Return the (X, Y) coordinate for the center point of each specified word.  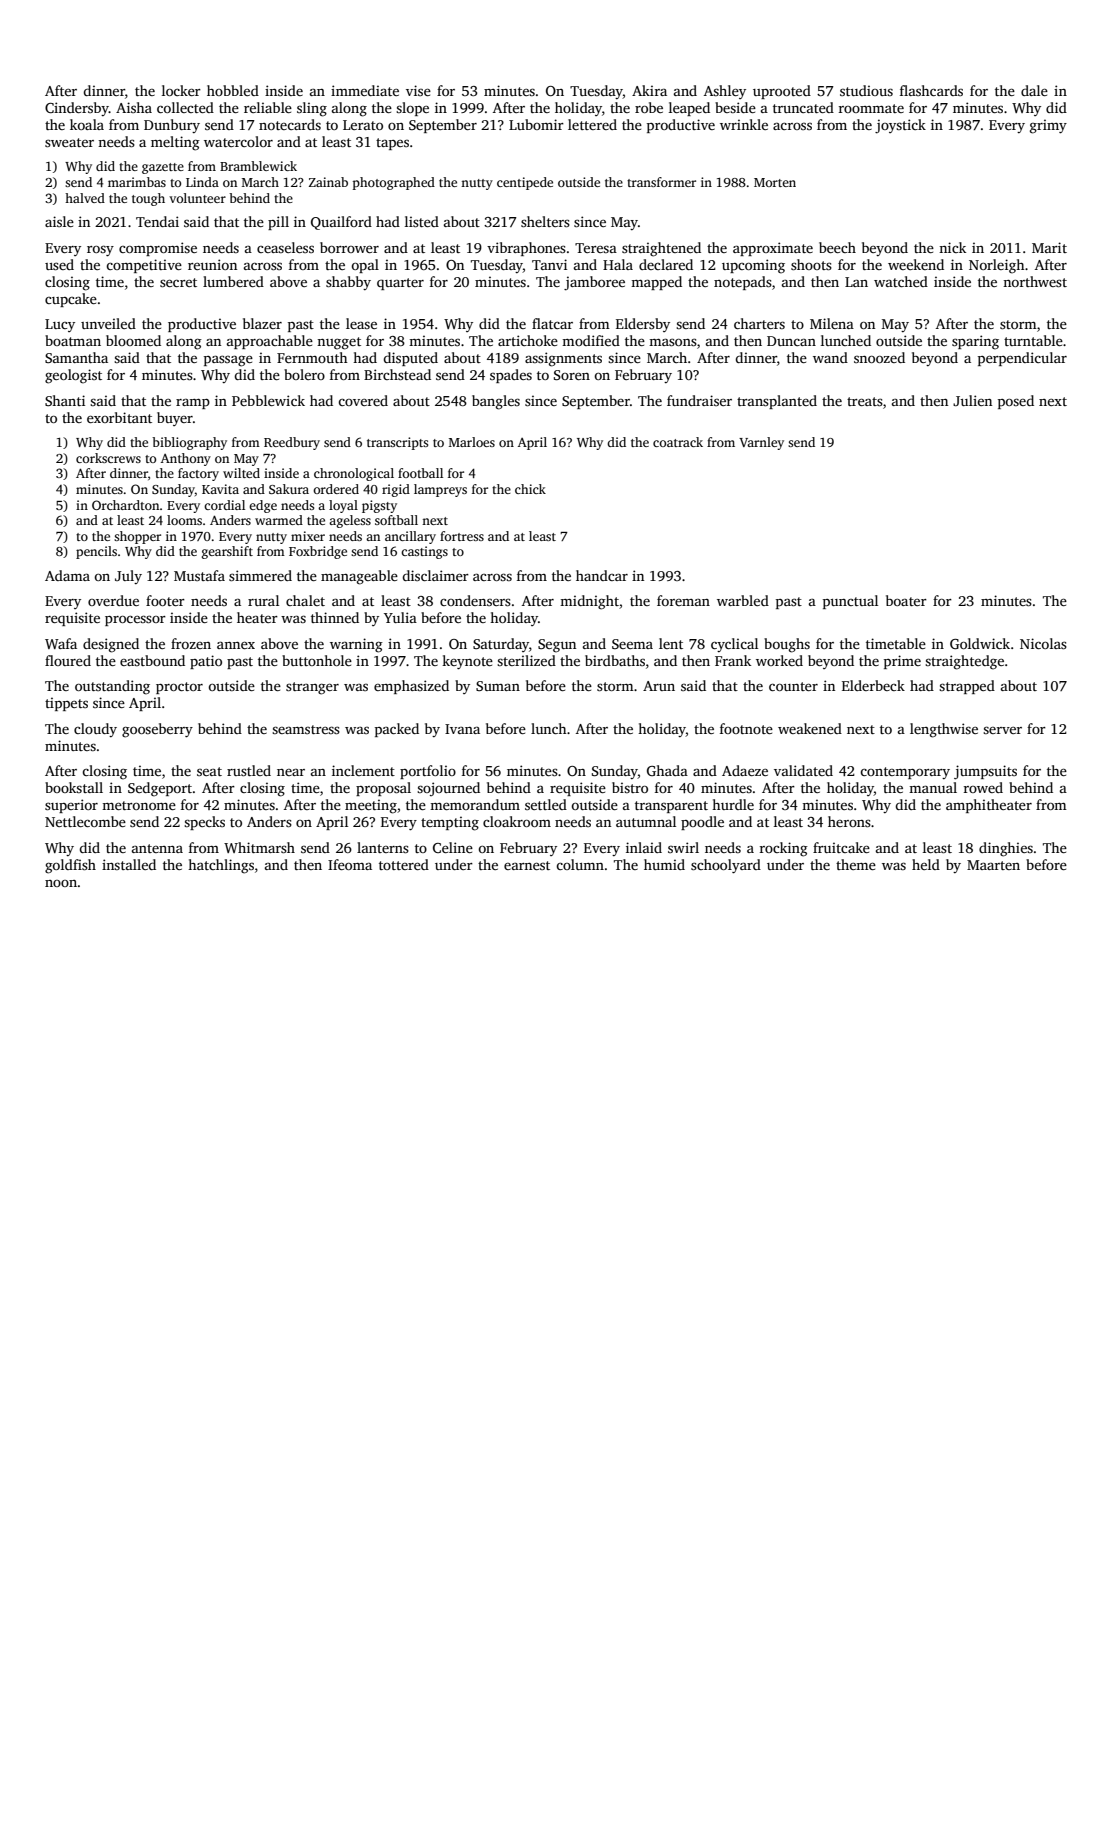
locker (181, 90)
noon (61, 883)
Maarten (993, 865)
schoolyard (726, 866)
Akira (649, 90)
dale (1034, 90)
